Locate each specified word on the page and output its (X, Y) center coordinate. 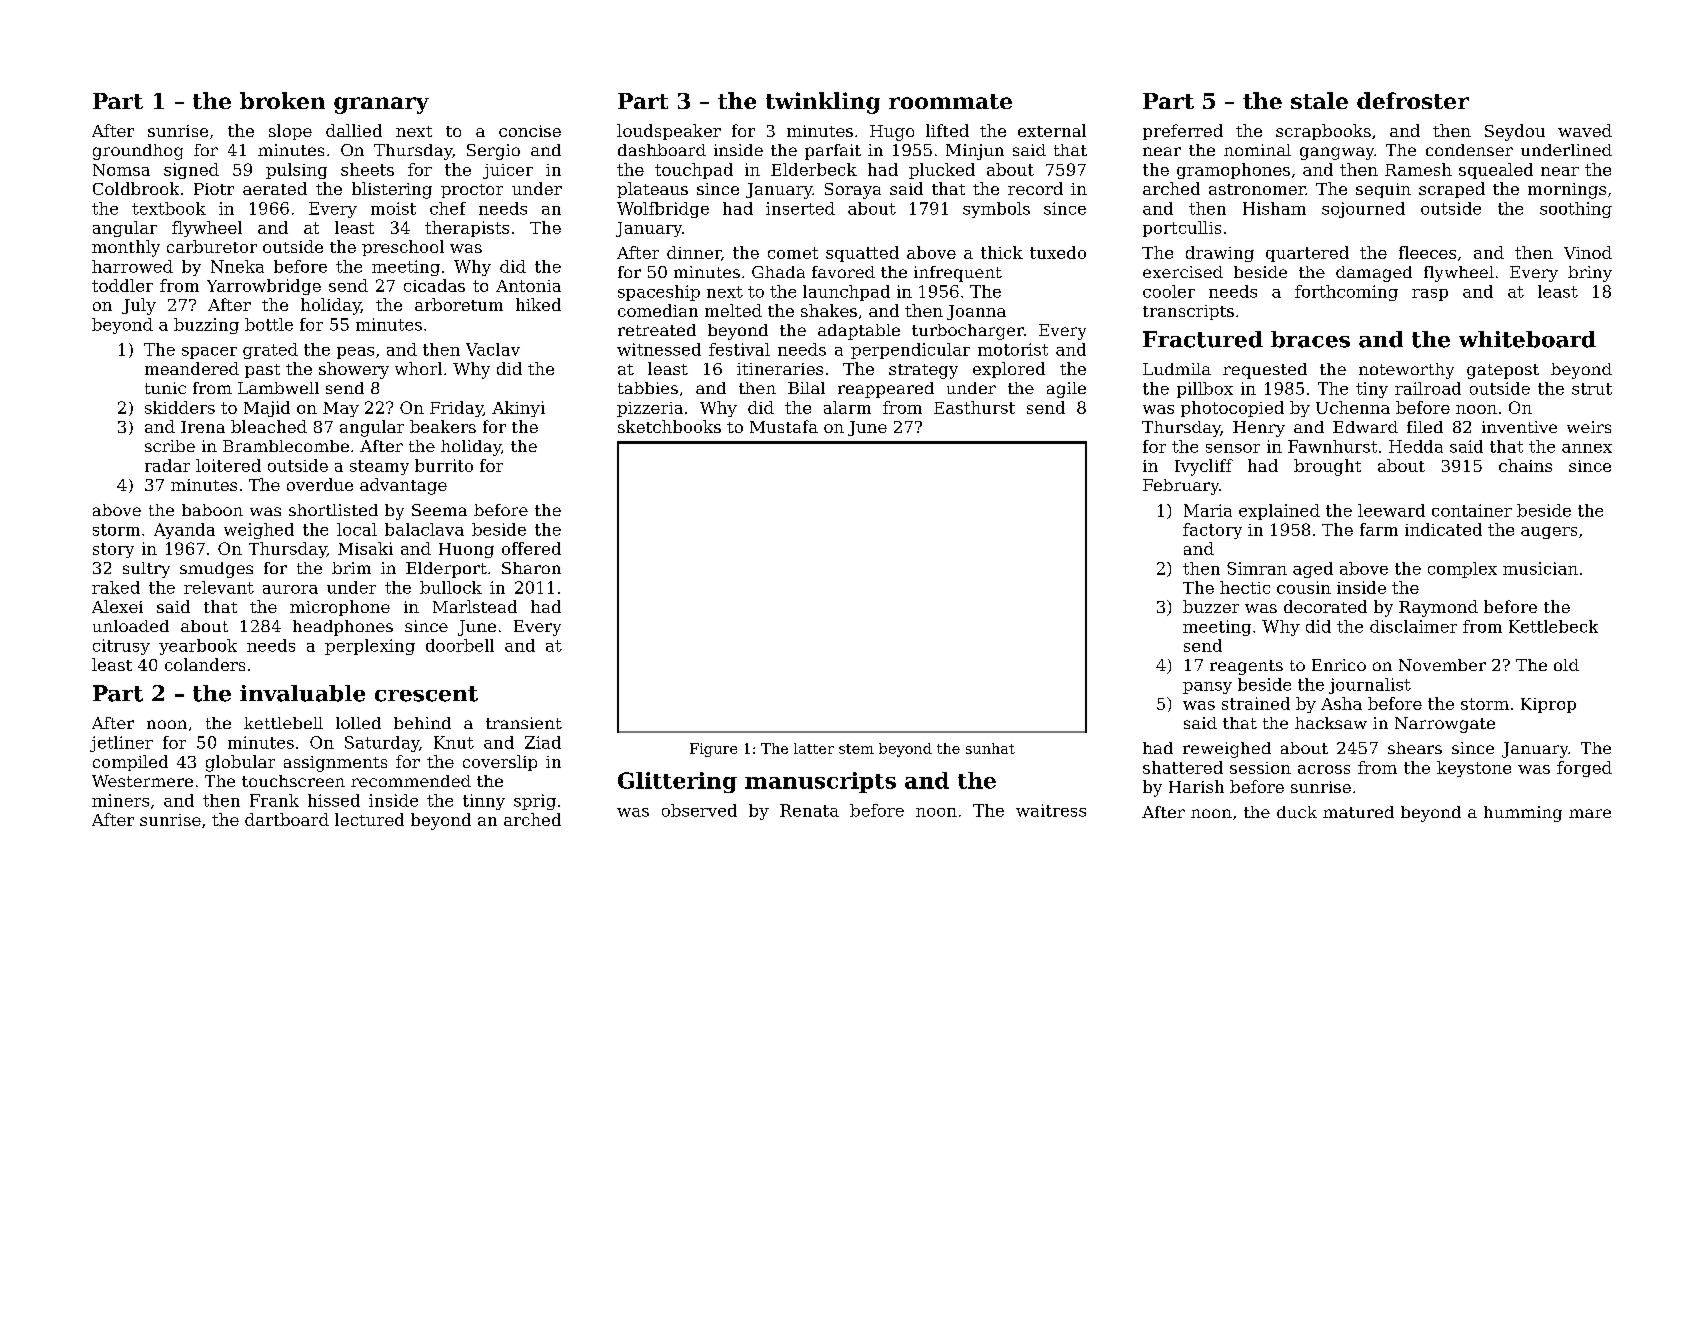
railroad (1428, 388)
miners (120, 800)
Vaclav (493, 349)
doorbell (460, 645)
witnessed (659, 349)
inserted (800, 208)
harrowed (132, 266)
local (357, 529)
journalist (1370, 686)
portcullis (1182, 229)
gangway (1337, 153)
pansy (1207, 688)
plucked (942, 171)
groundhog (138, 152)
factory (1212, 531)
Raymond (1438, 608)
